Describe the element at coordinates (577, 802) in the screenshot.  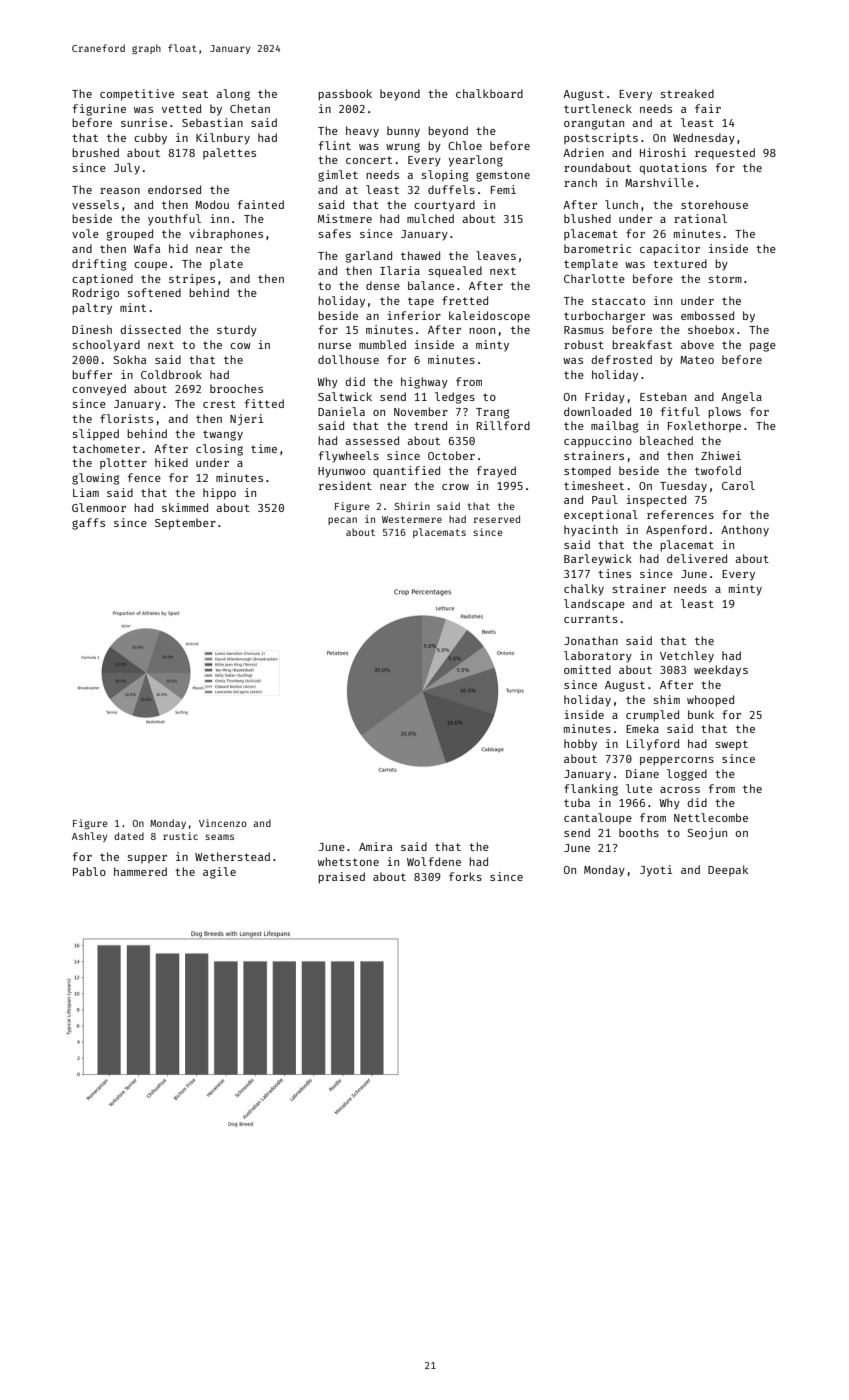
I see `tuba` at that location.
